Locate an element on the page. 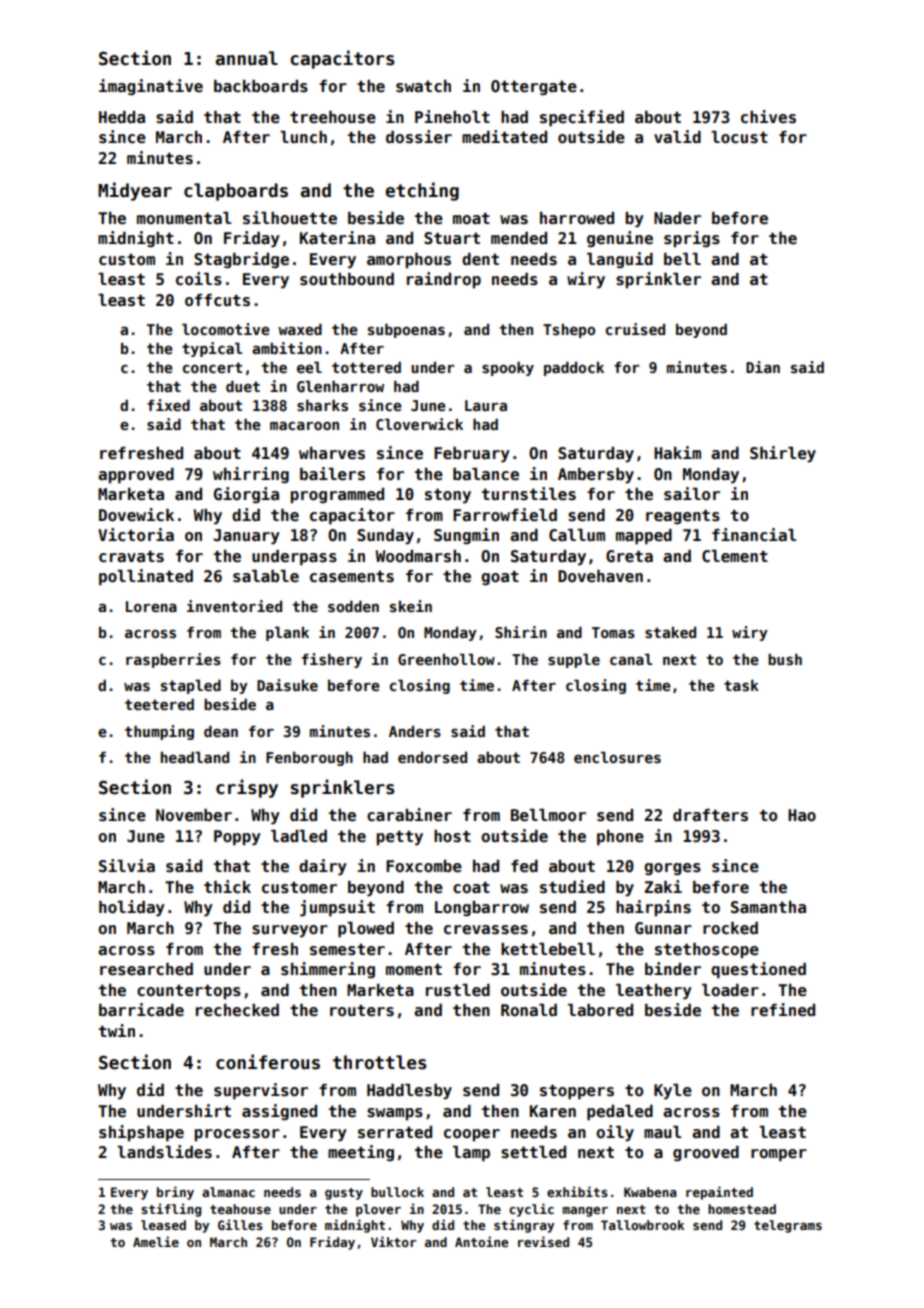  enclosures is located at coordinates (617, 757).
